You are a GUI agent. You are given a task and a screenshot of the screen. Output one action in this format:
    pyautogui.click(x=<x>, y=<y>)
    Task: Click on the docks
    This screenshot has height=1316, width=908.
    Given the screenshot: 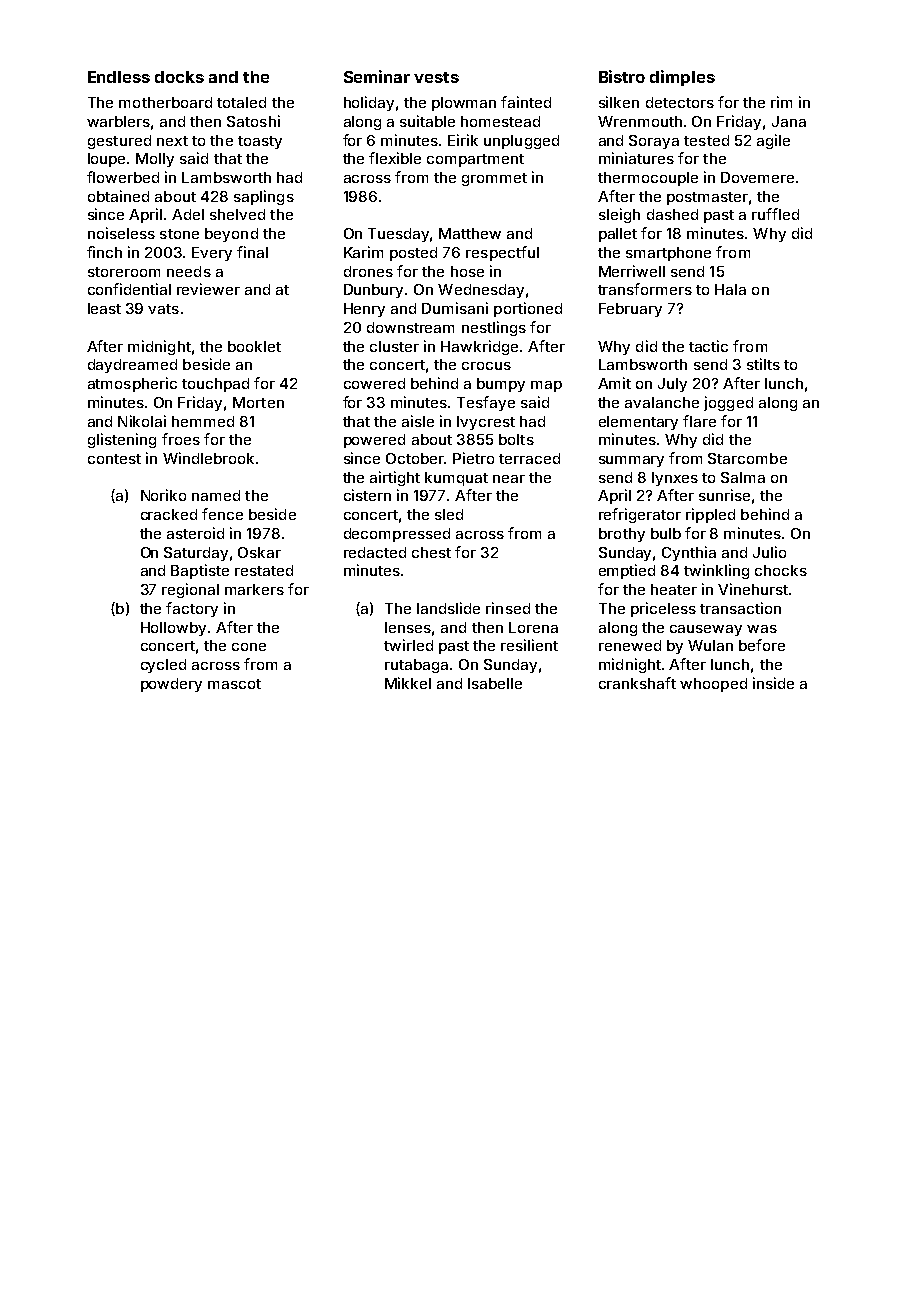 What is the action you would take?
    pyautogui.click(x=179, y=77)
